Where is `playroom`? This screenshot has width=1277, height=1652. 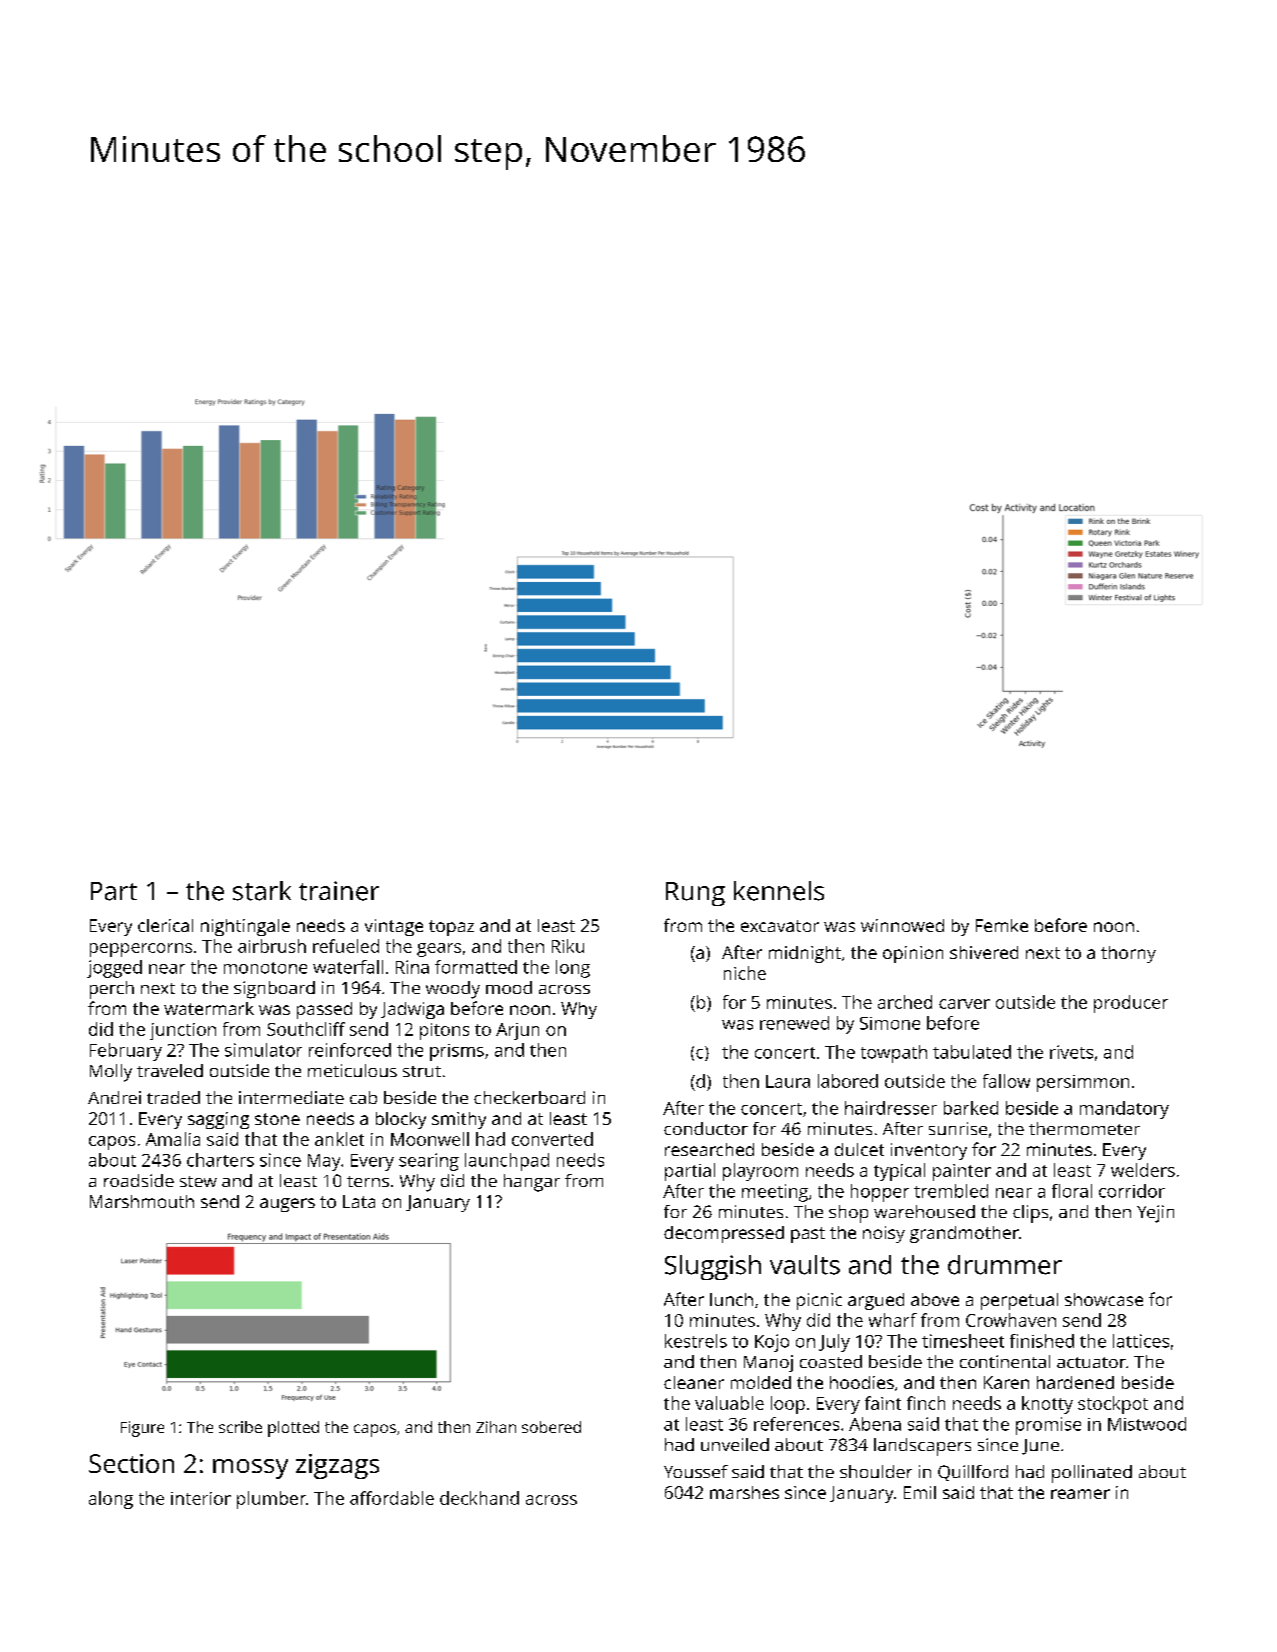 playroom is located at coordinates (760, 1172).
